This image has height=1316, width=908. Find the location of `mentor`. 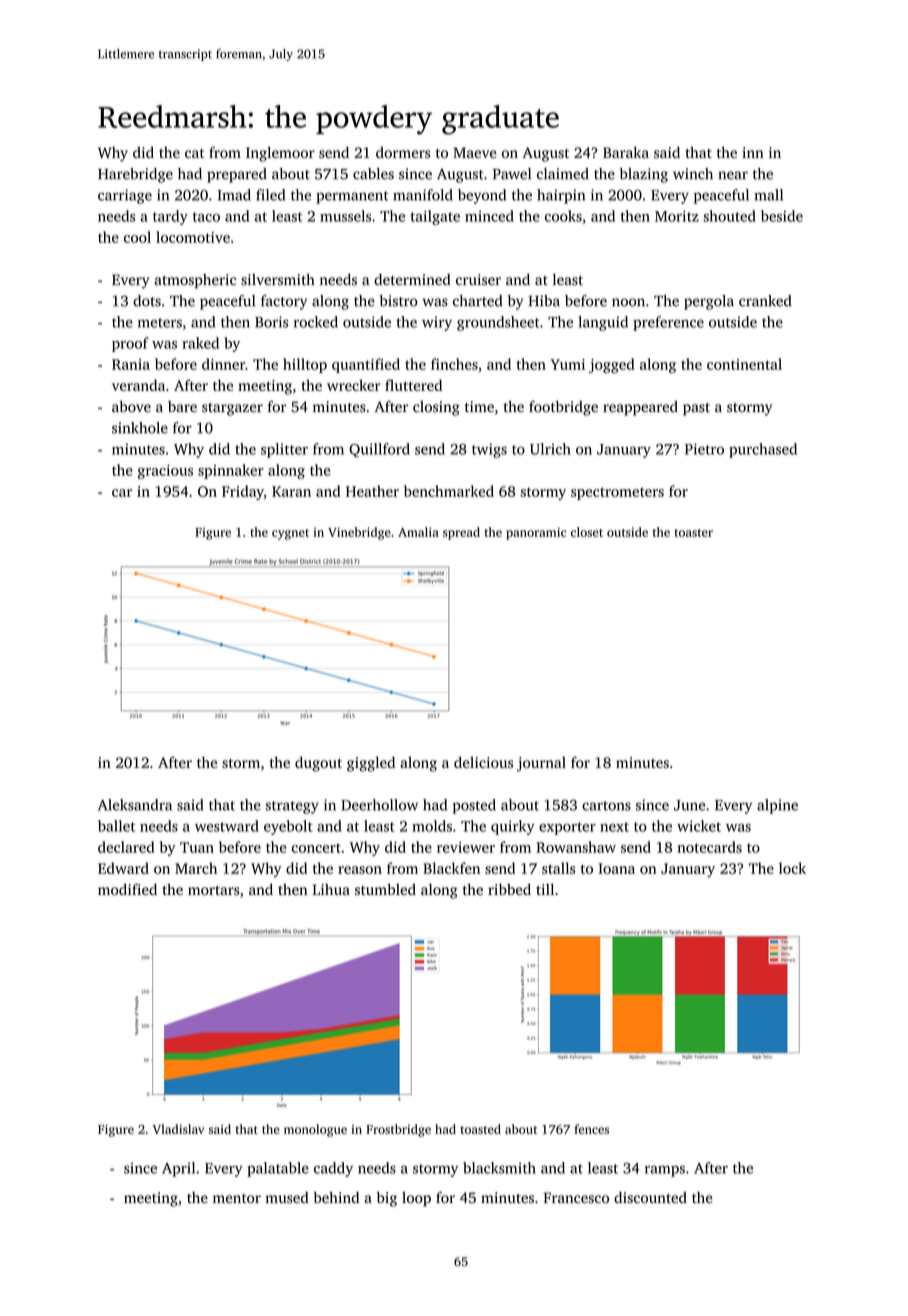

mentor is located at coordinates (237, 1199).
